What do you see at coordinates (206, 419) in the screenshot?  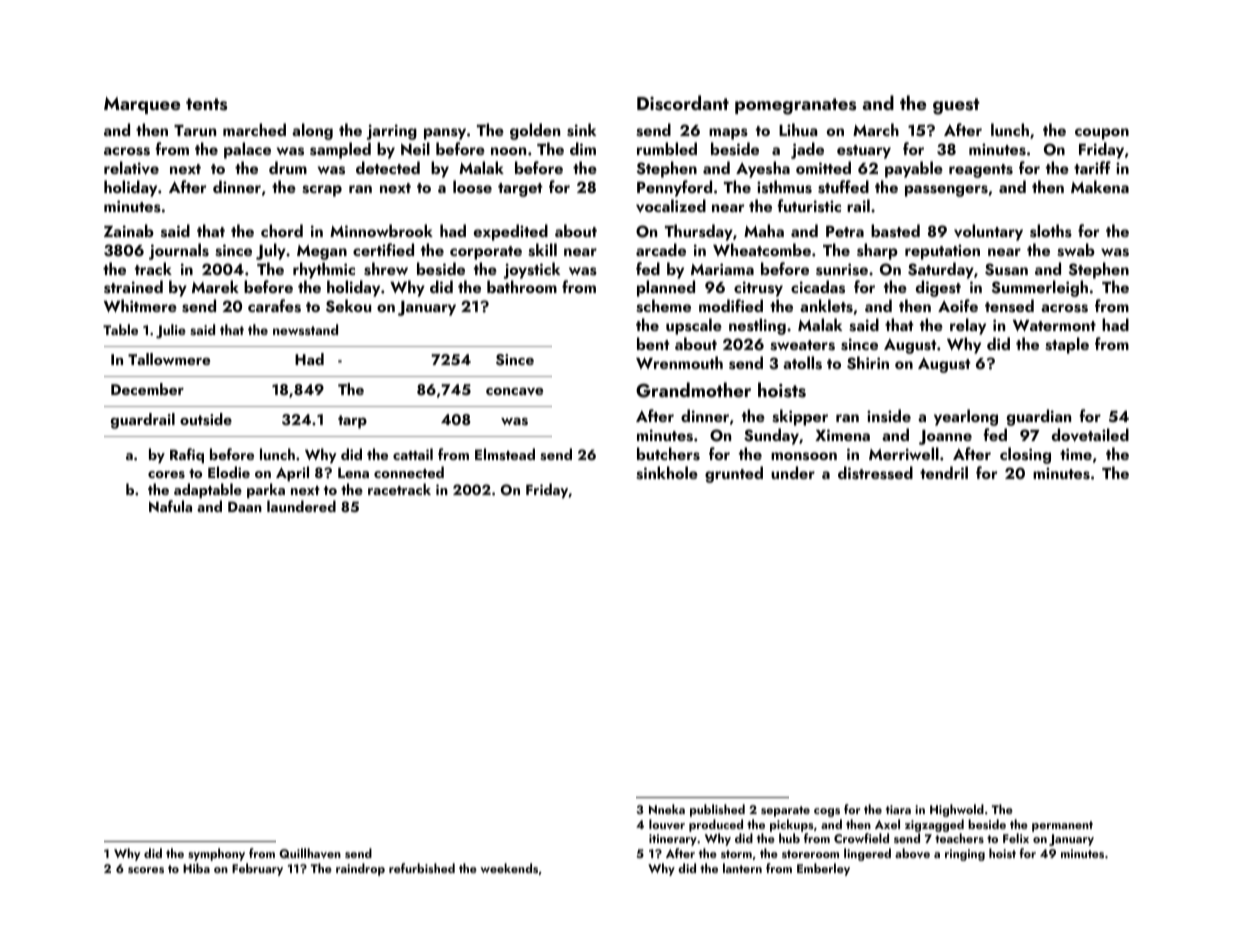 I see `outside` at bounding box center [206, 419].
